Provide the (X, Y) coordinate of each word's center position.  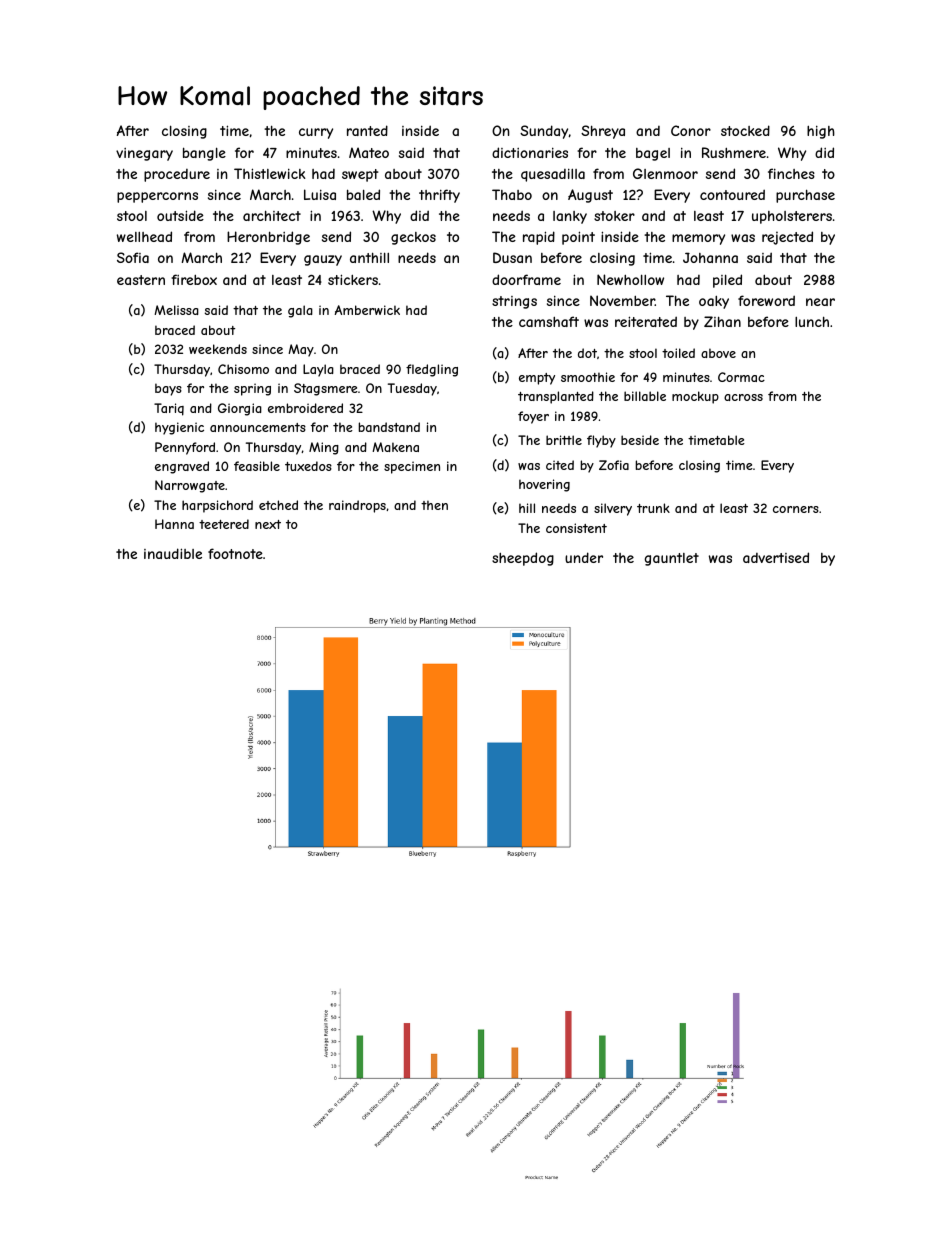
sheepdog (523, 559)
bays (168, 389)
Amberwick (367, 310)
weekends (218, 349)
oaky (714, 302)
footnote (235, 553)
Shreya (603, 132)
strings (514, 302)
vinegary (144, 154)
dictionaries (530, 152)
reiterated (646, 321)
